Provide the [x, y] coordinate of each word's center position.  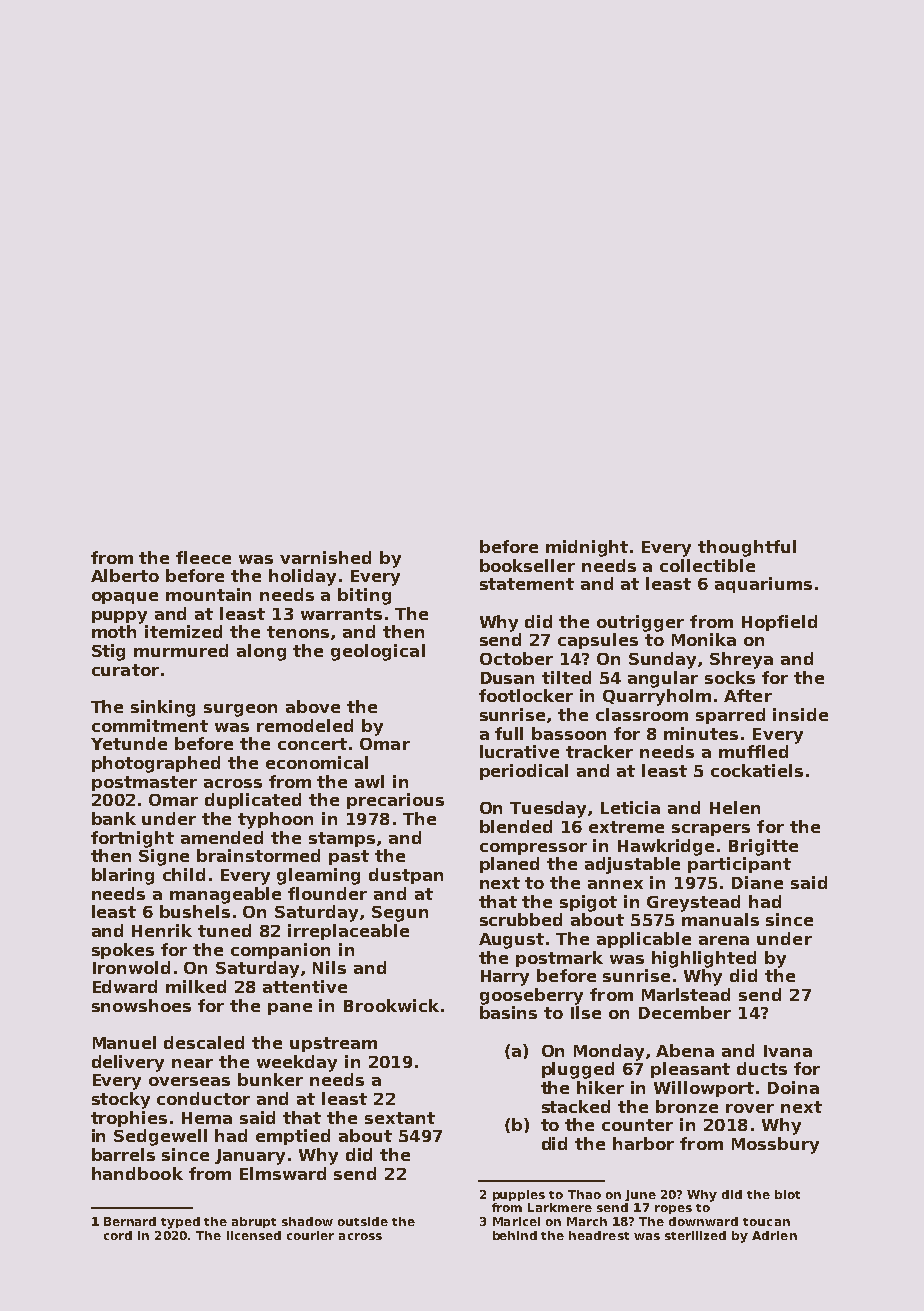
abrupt [254, 1222]
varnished [325, 557]
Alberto [125, 575]
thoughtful [747, 548]
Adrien [774, 1235]
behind [515, 1235]
